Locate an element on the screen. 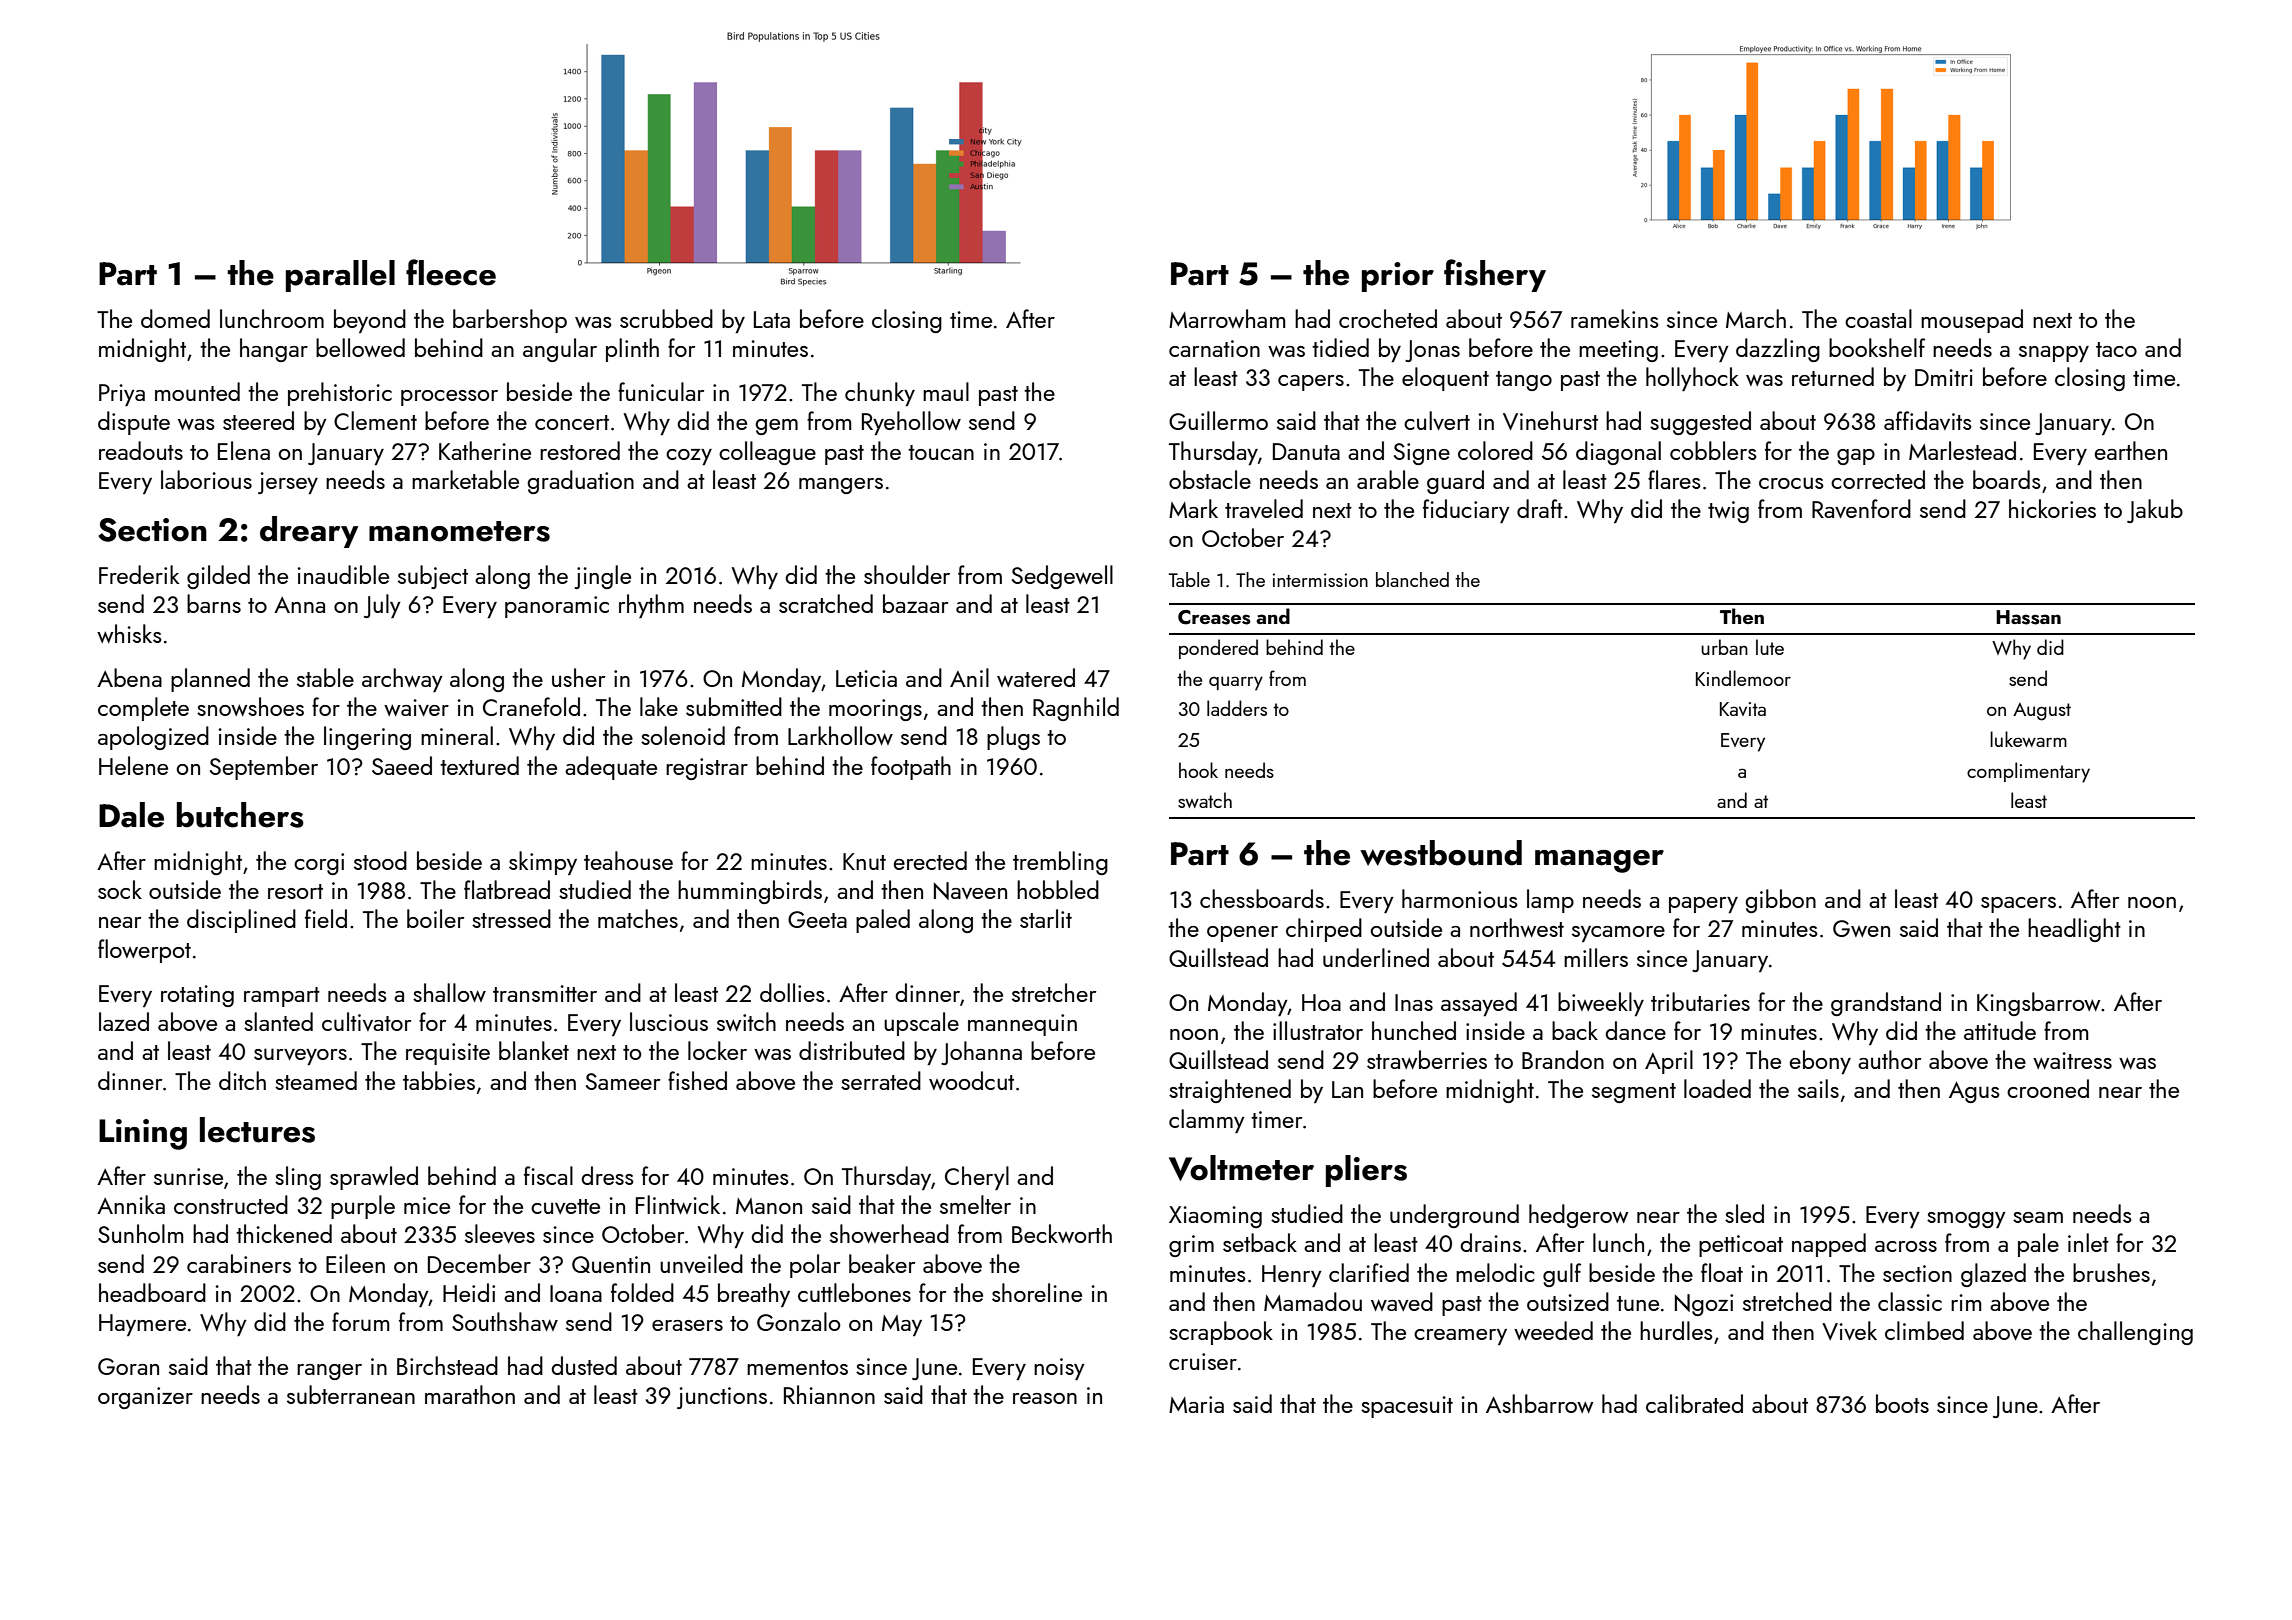 Image resolution: width=2292 pixels, height=1620 pixels. grandstand is located at coordinates (1886, 1004).
